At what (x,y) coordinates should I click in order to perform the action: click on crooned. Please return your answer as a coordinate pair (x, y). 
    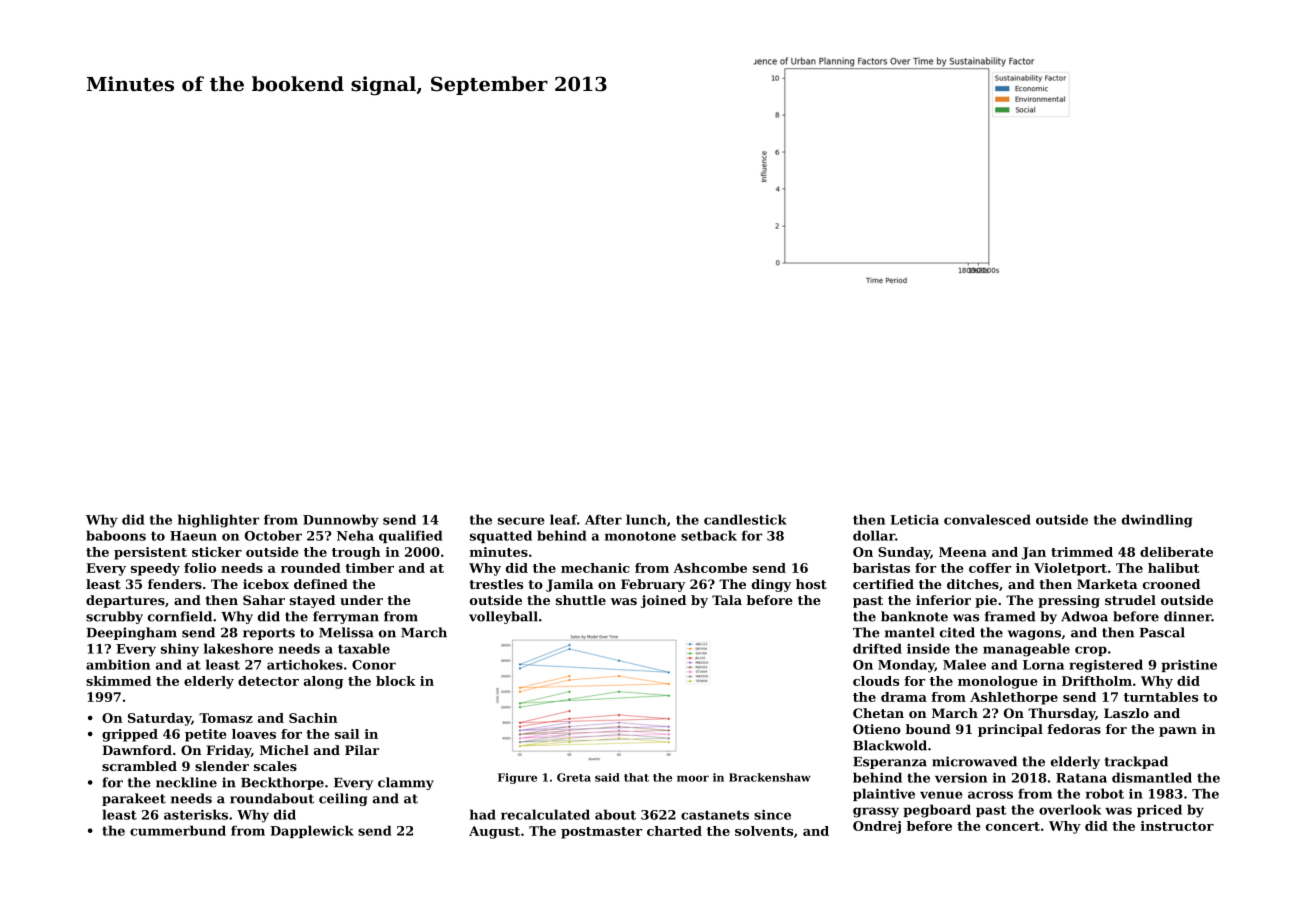
    Looking at the image, I should click on (1171, 584).
